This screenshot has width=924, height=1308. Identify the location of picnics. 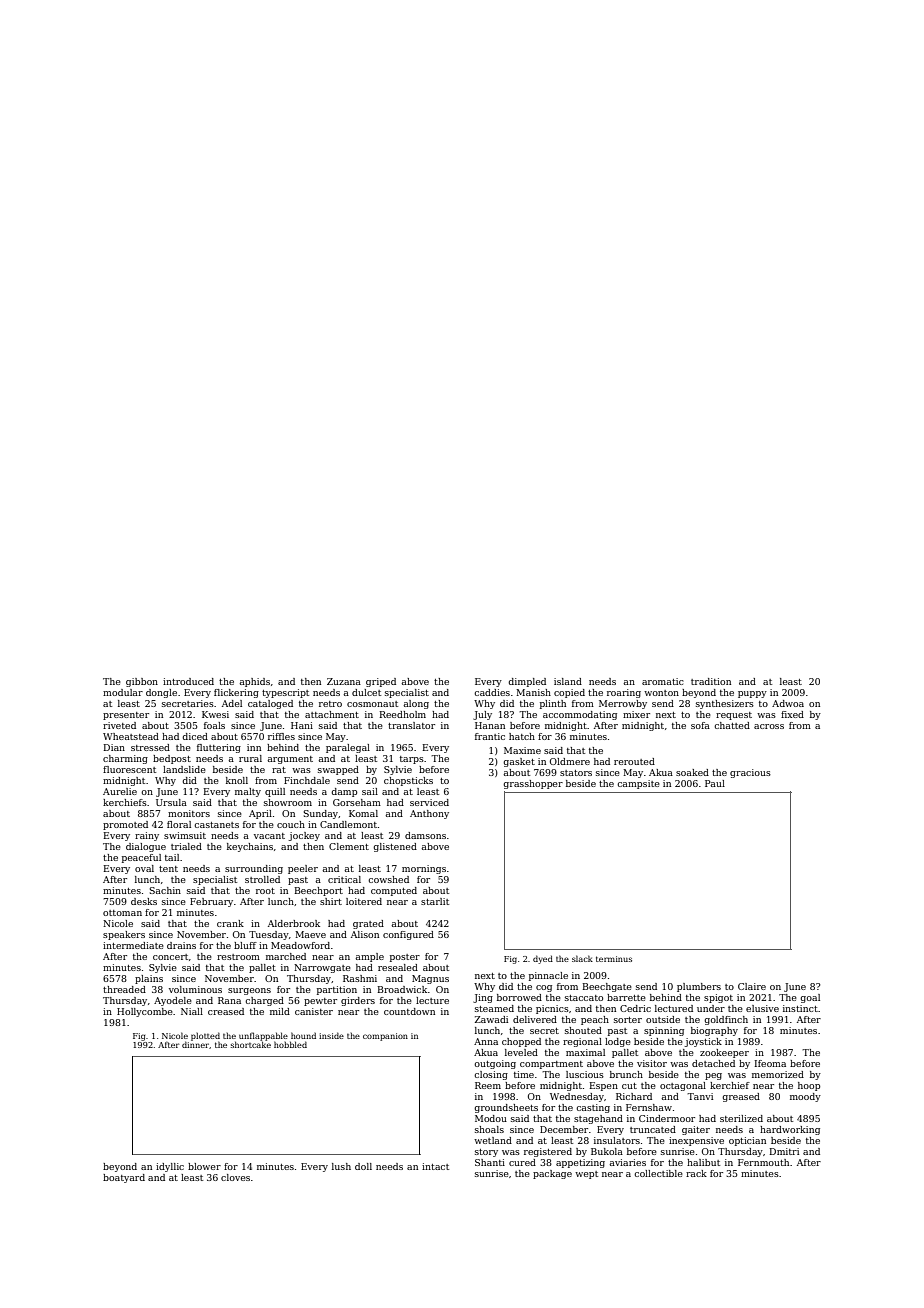
(552, 1009).
